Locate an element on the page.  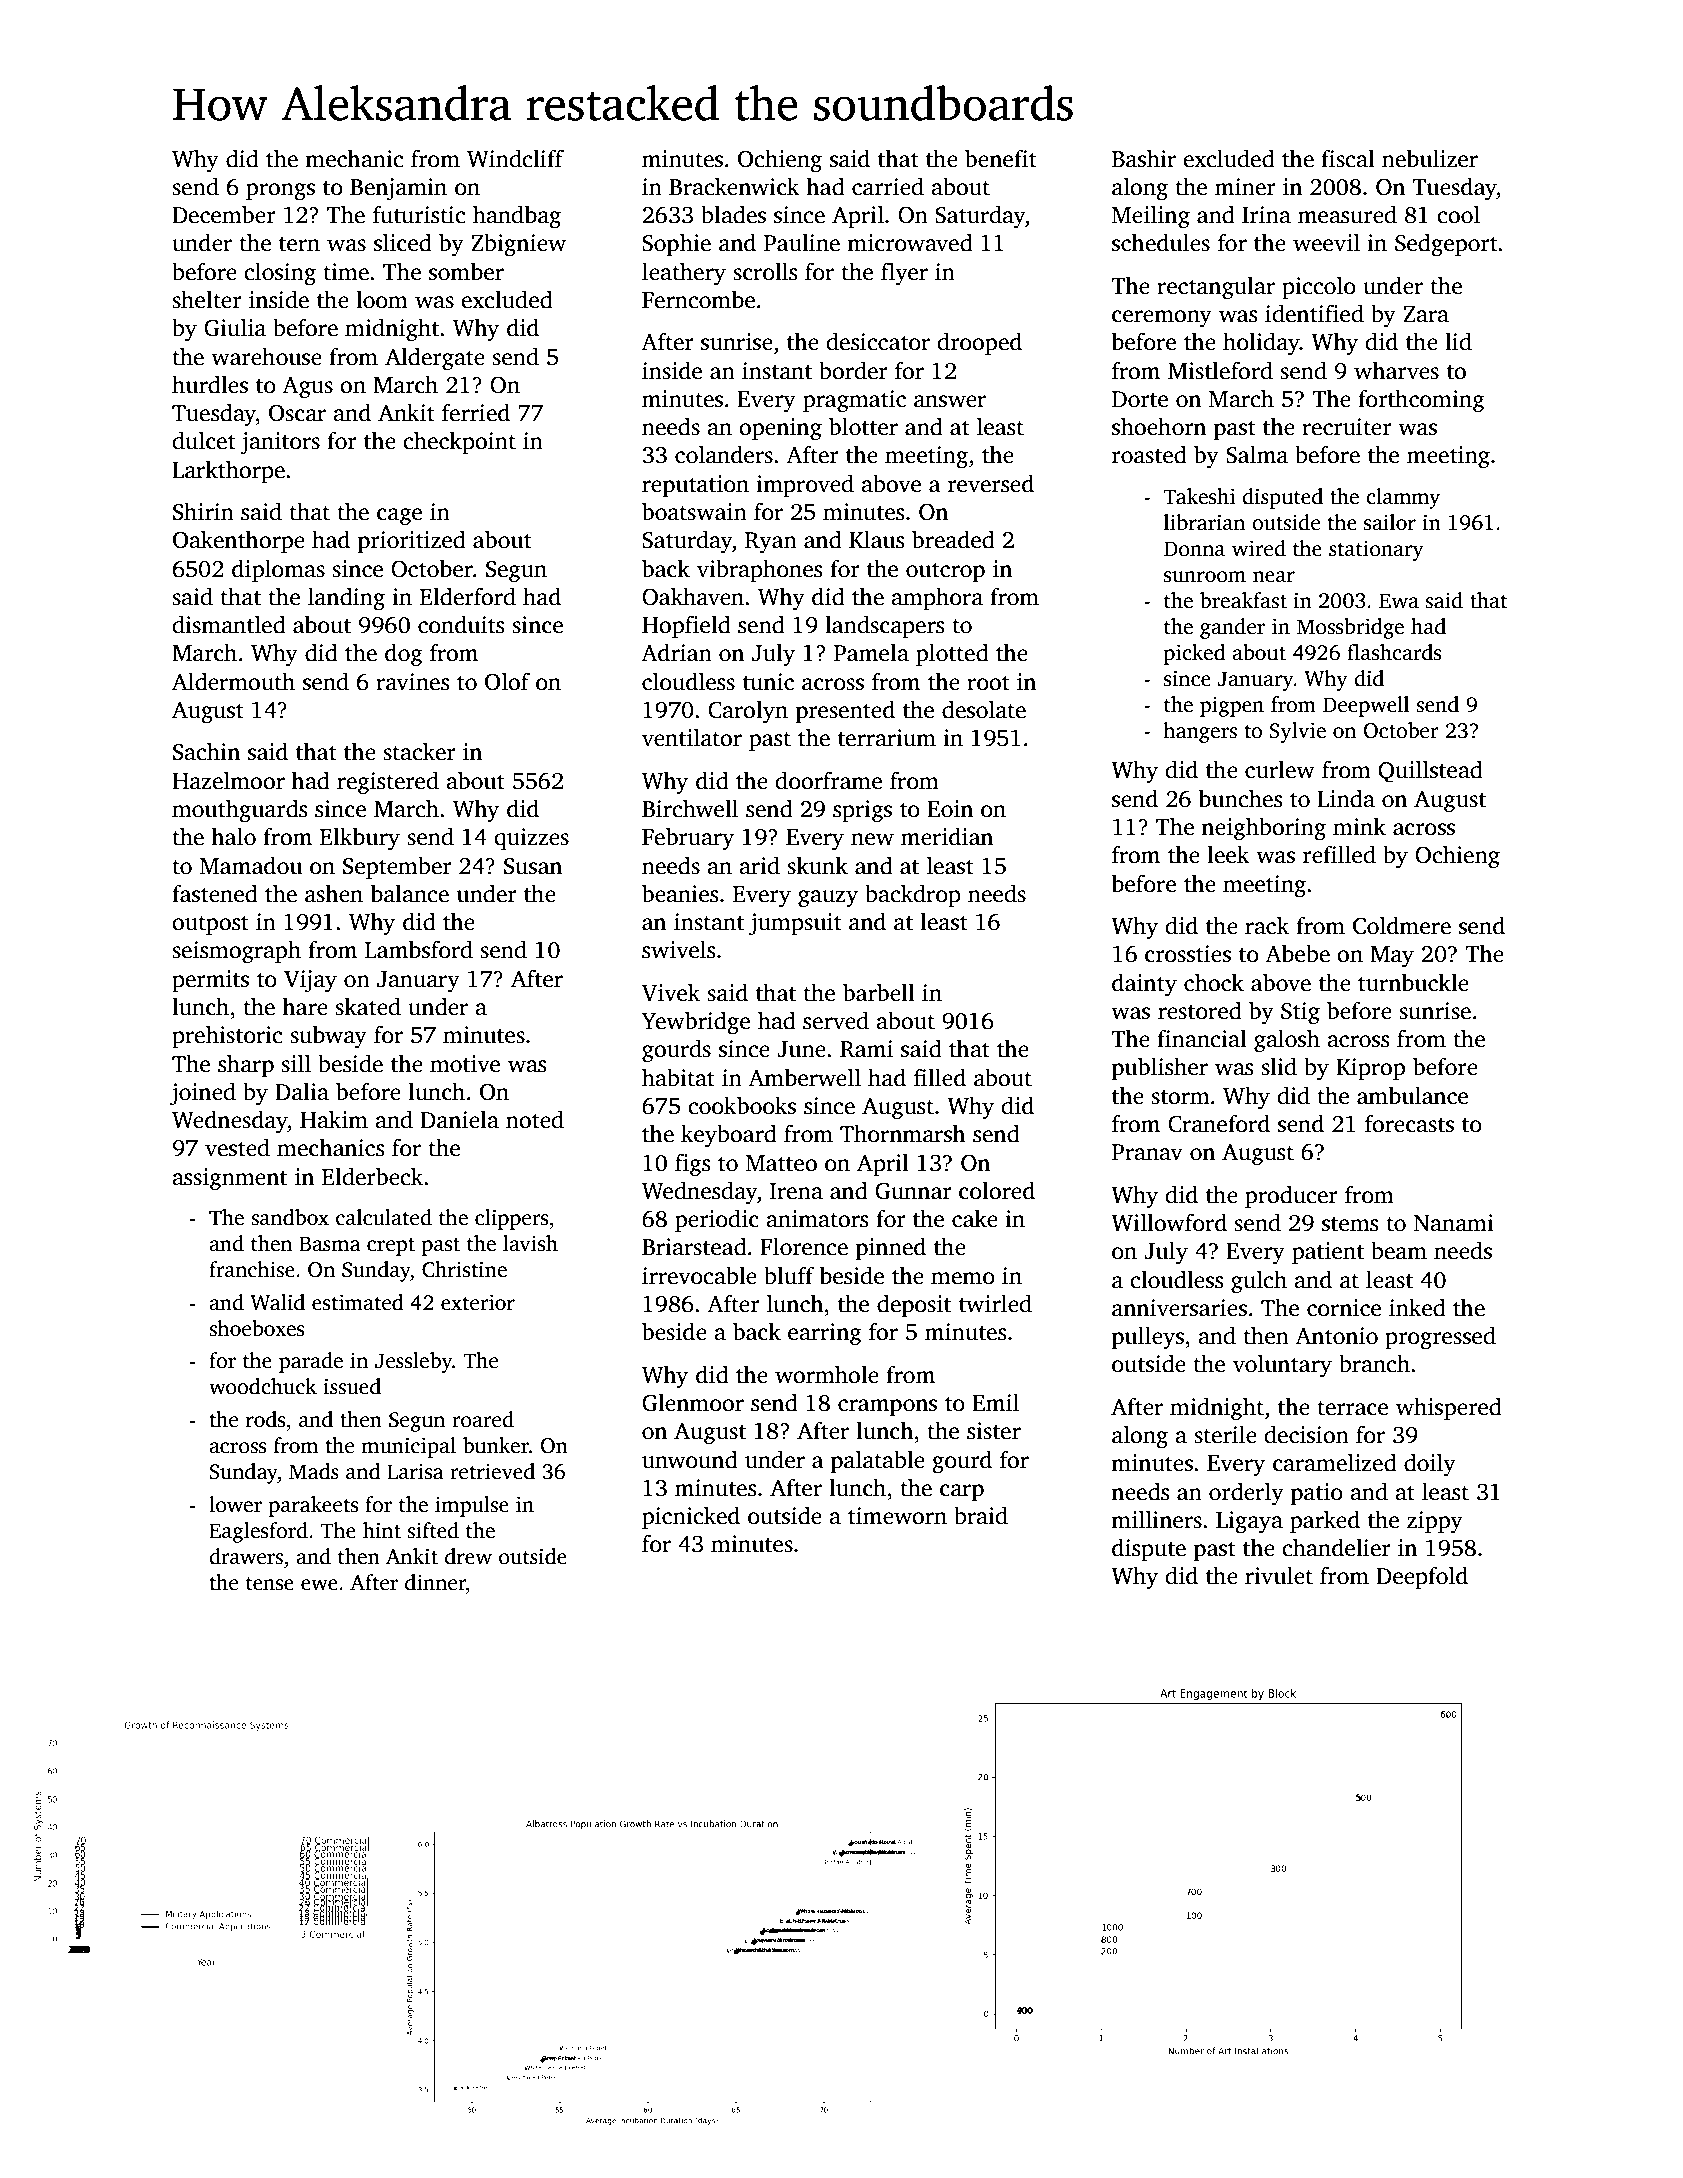
picnicked is located at coordinates (691, 1517).
